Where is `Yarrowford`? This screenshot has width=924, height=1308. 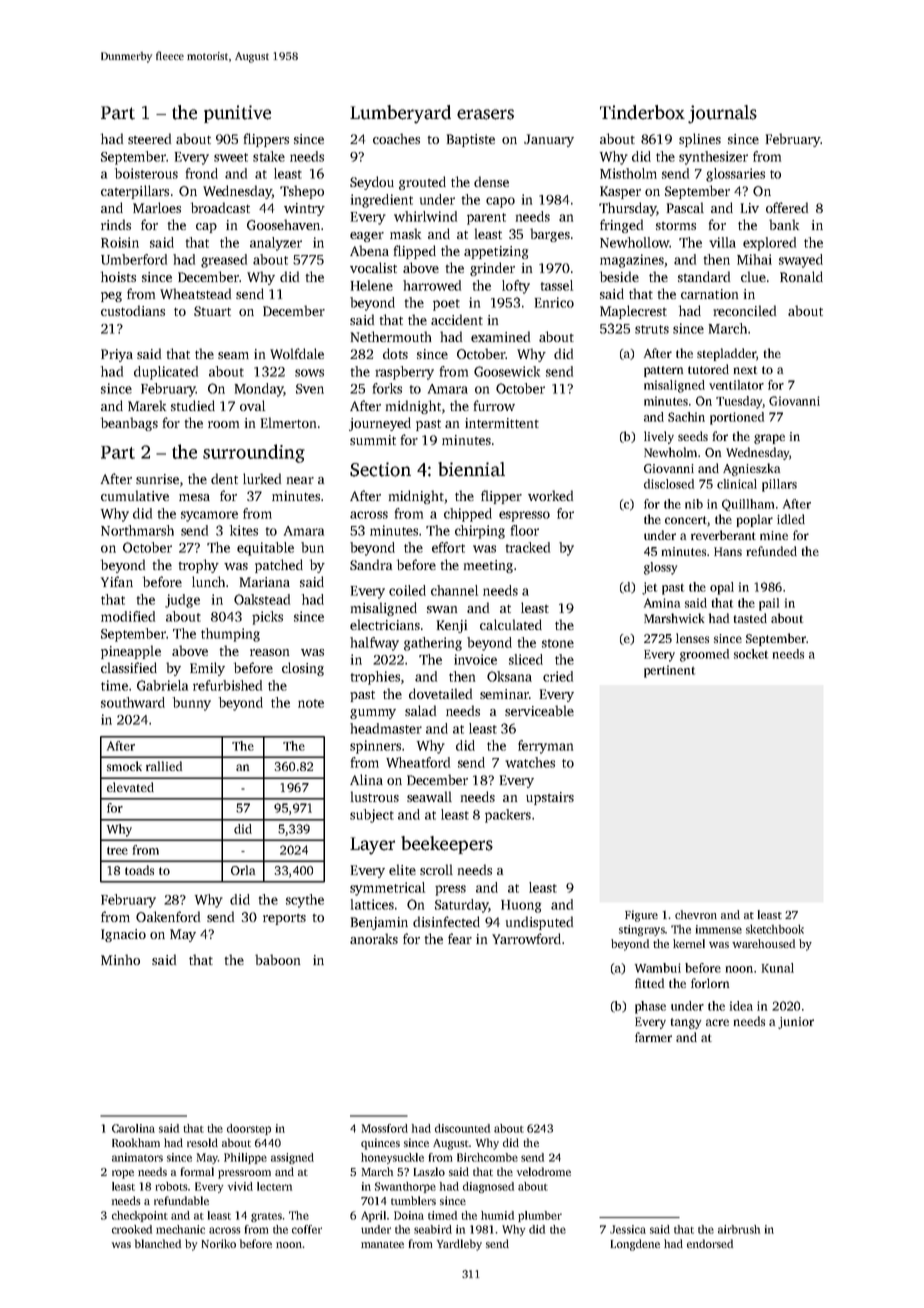 Yarrowford is located at coordinates (526, 938).
